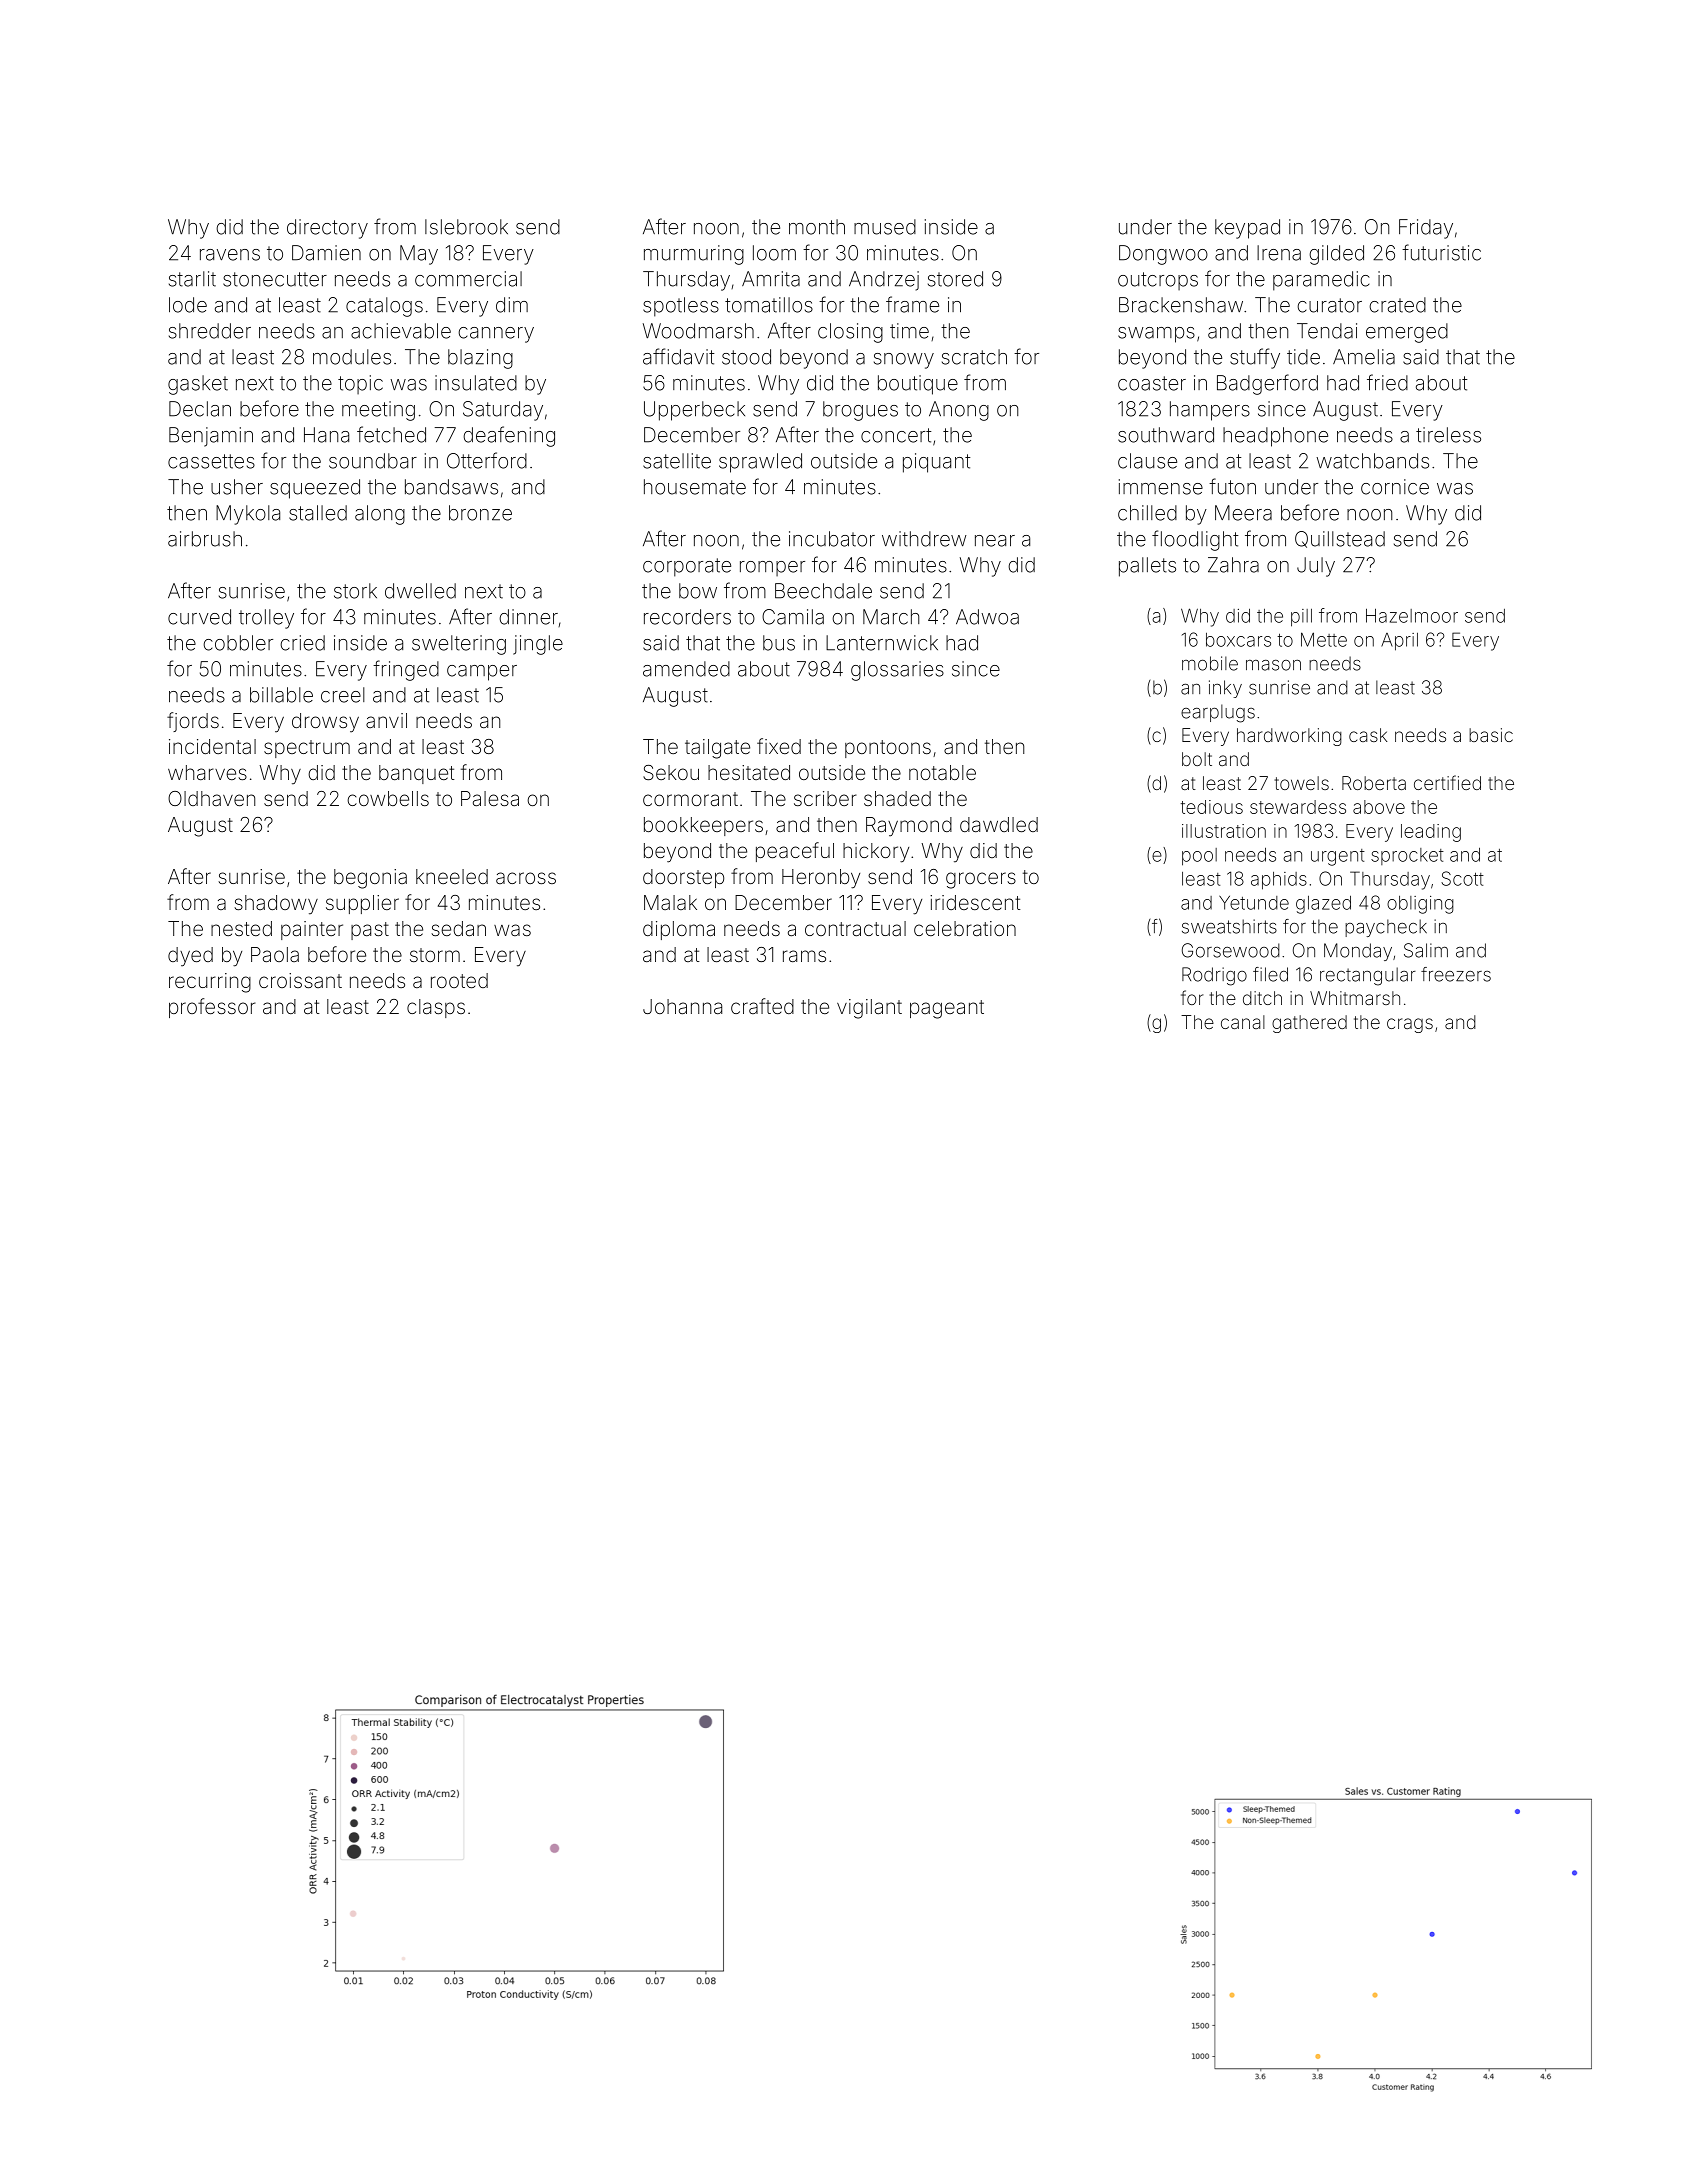  What do you see at coordinates (912, 304) in the screenshot?
I see `frame` at bounding box center [912, 304].
